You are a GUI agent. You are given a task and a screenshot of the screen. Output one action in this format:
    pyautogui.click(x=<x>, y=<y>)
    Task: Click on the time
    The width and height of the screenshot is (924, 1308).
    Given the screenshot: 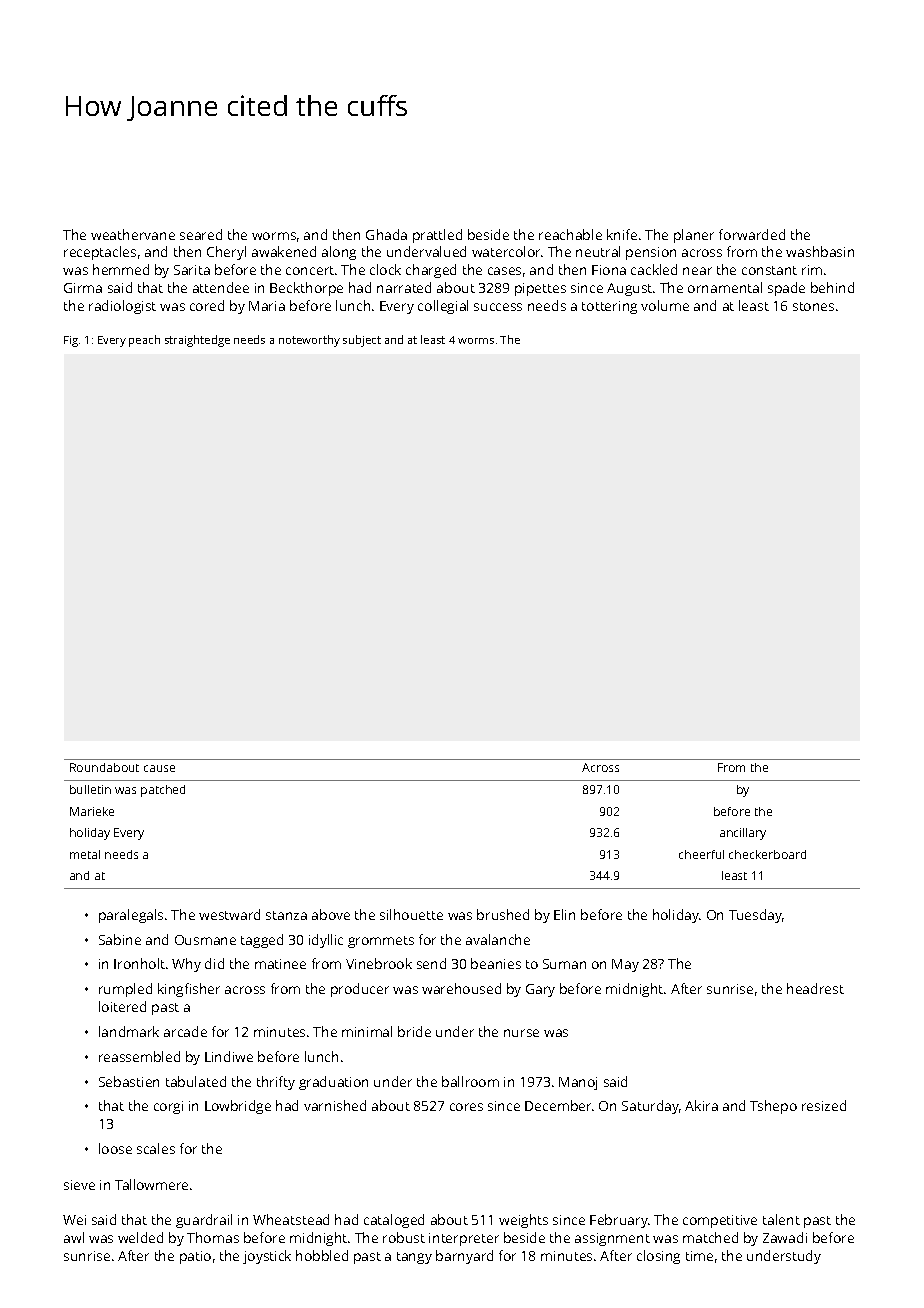 What is the action you would take?
    pyautogui.click(x=699, y=1256)
